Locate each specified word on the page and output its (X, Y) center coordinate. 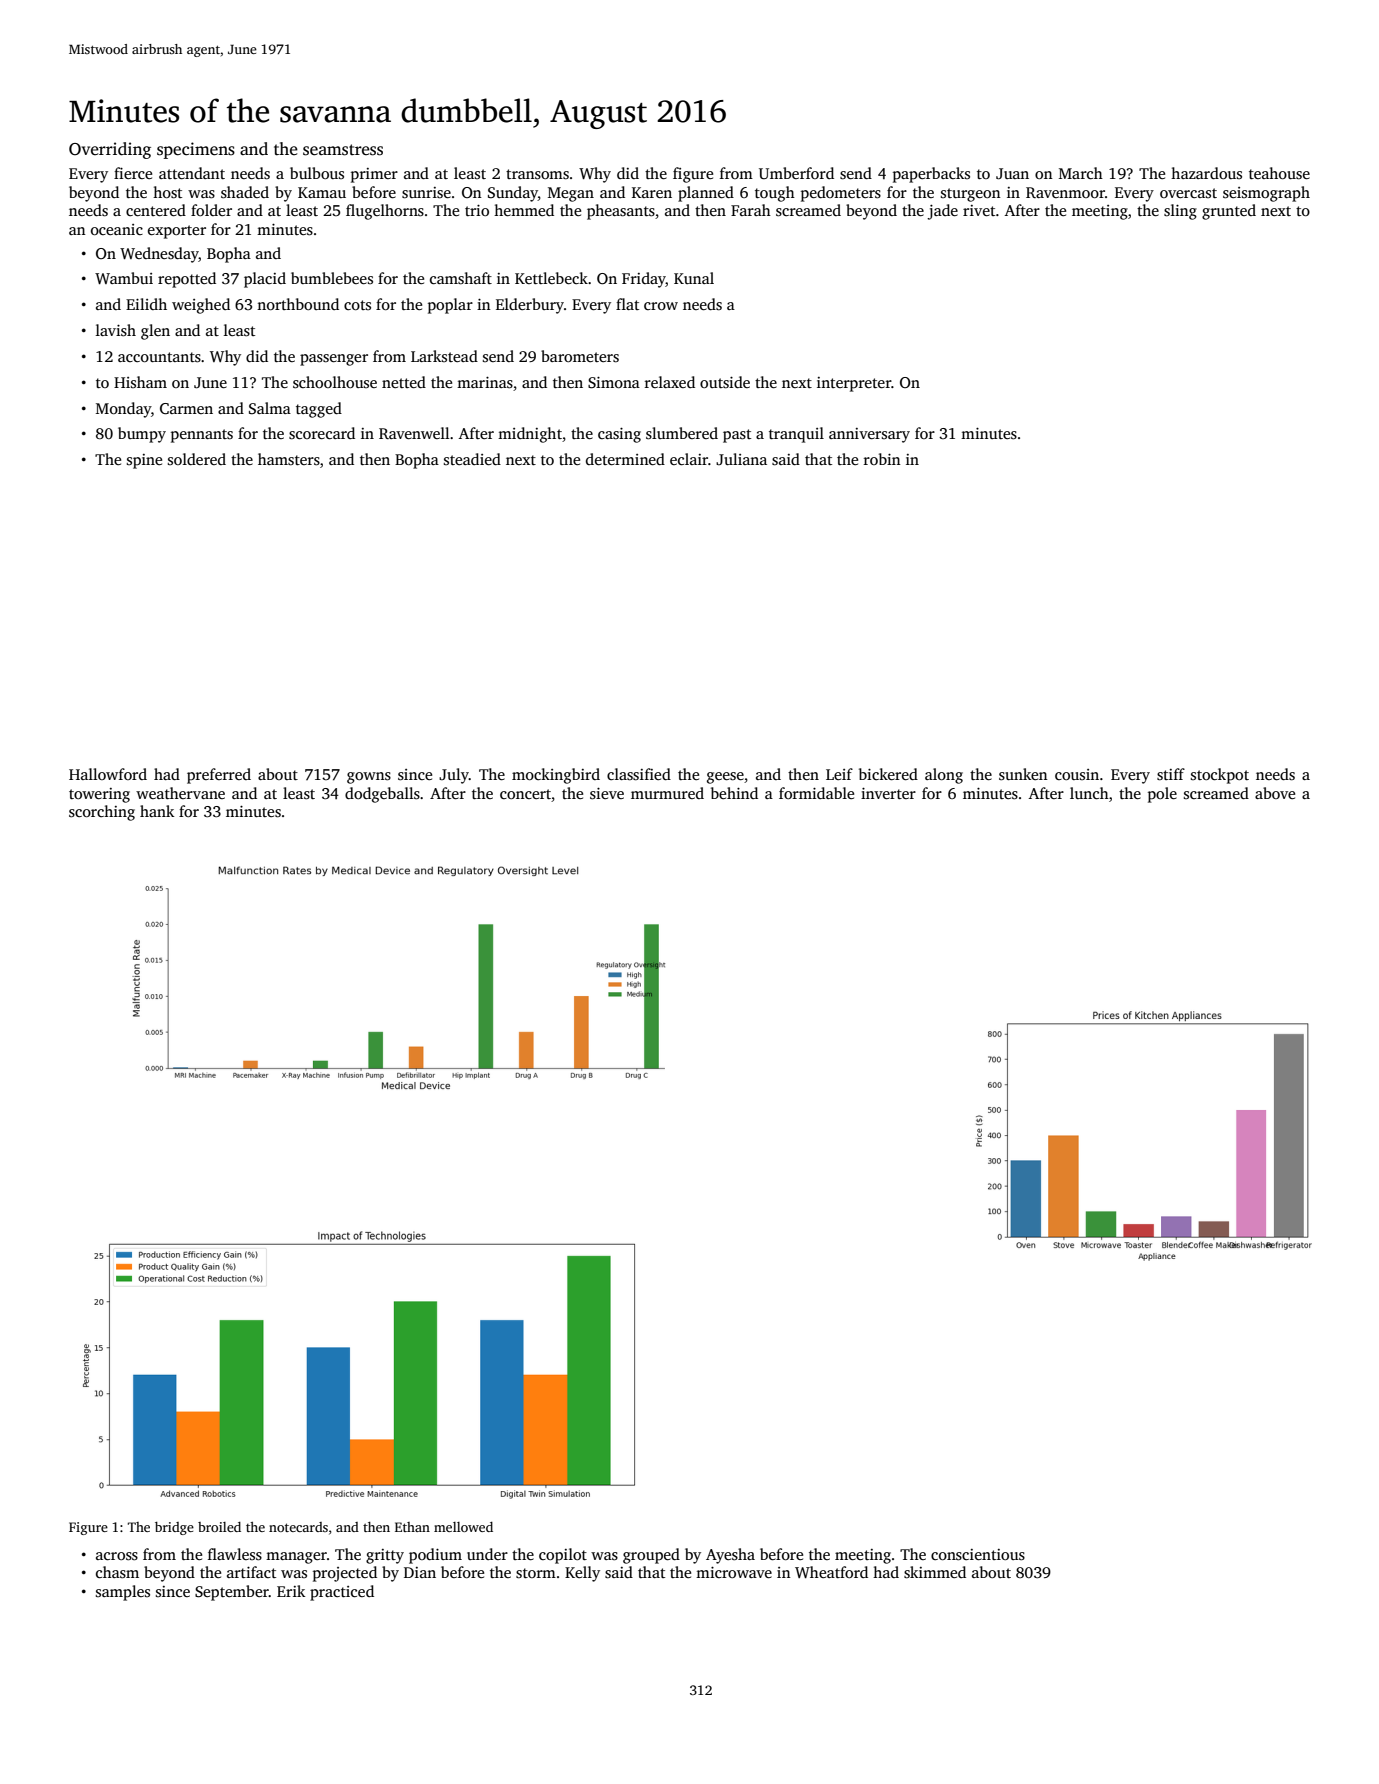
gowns (369, 778)
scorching (102, 813)
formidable (816, 793)
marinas (485, 382)
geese (725, 778)
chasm (117, 1572)
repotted (187, 280)
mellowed (463, 1527)
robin (882, 459)
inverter (888, 793)
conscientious (978, 1555)
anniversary (869, 435)
